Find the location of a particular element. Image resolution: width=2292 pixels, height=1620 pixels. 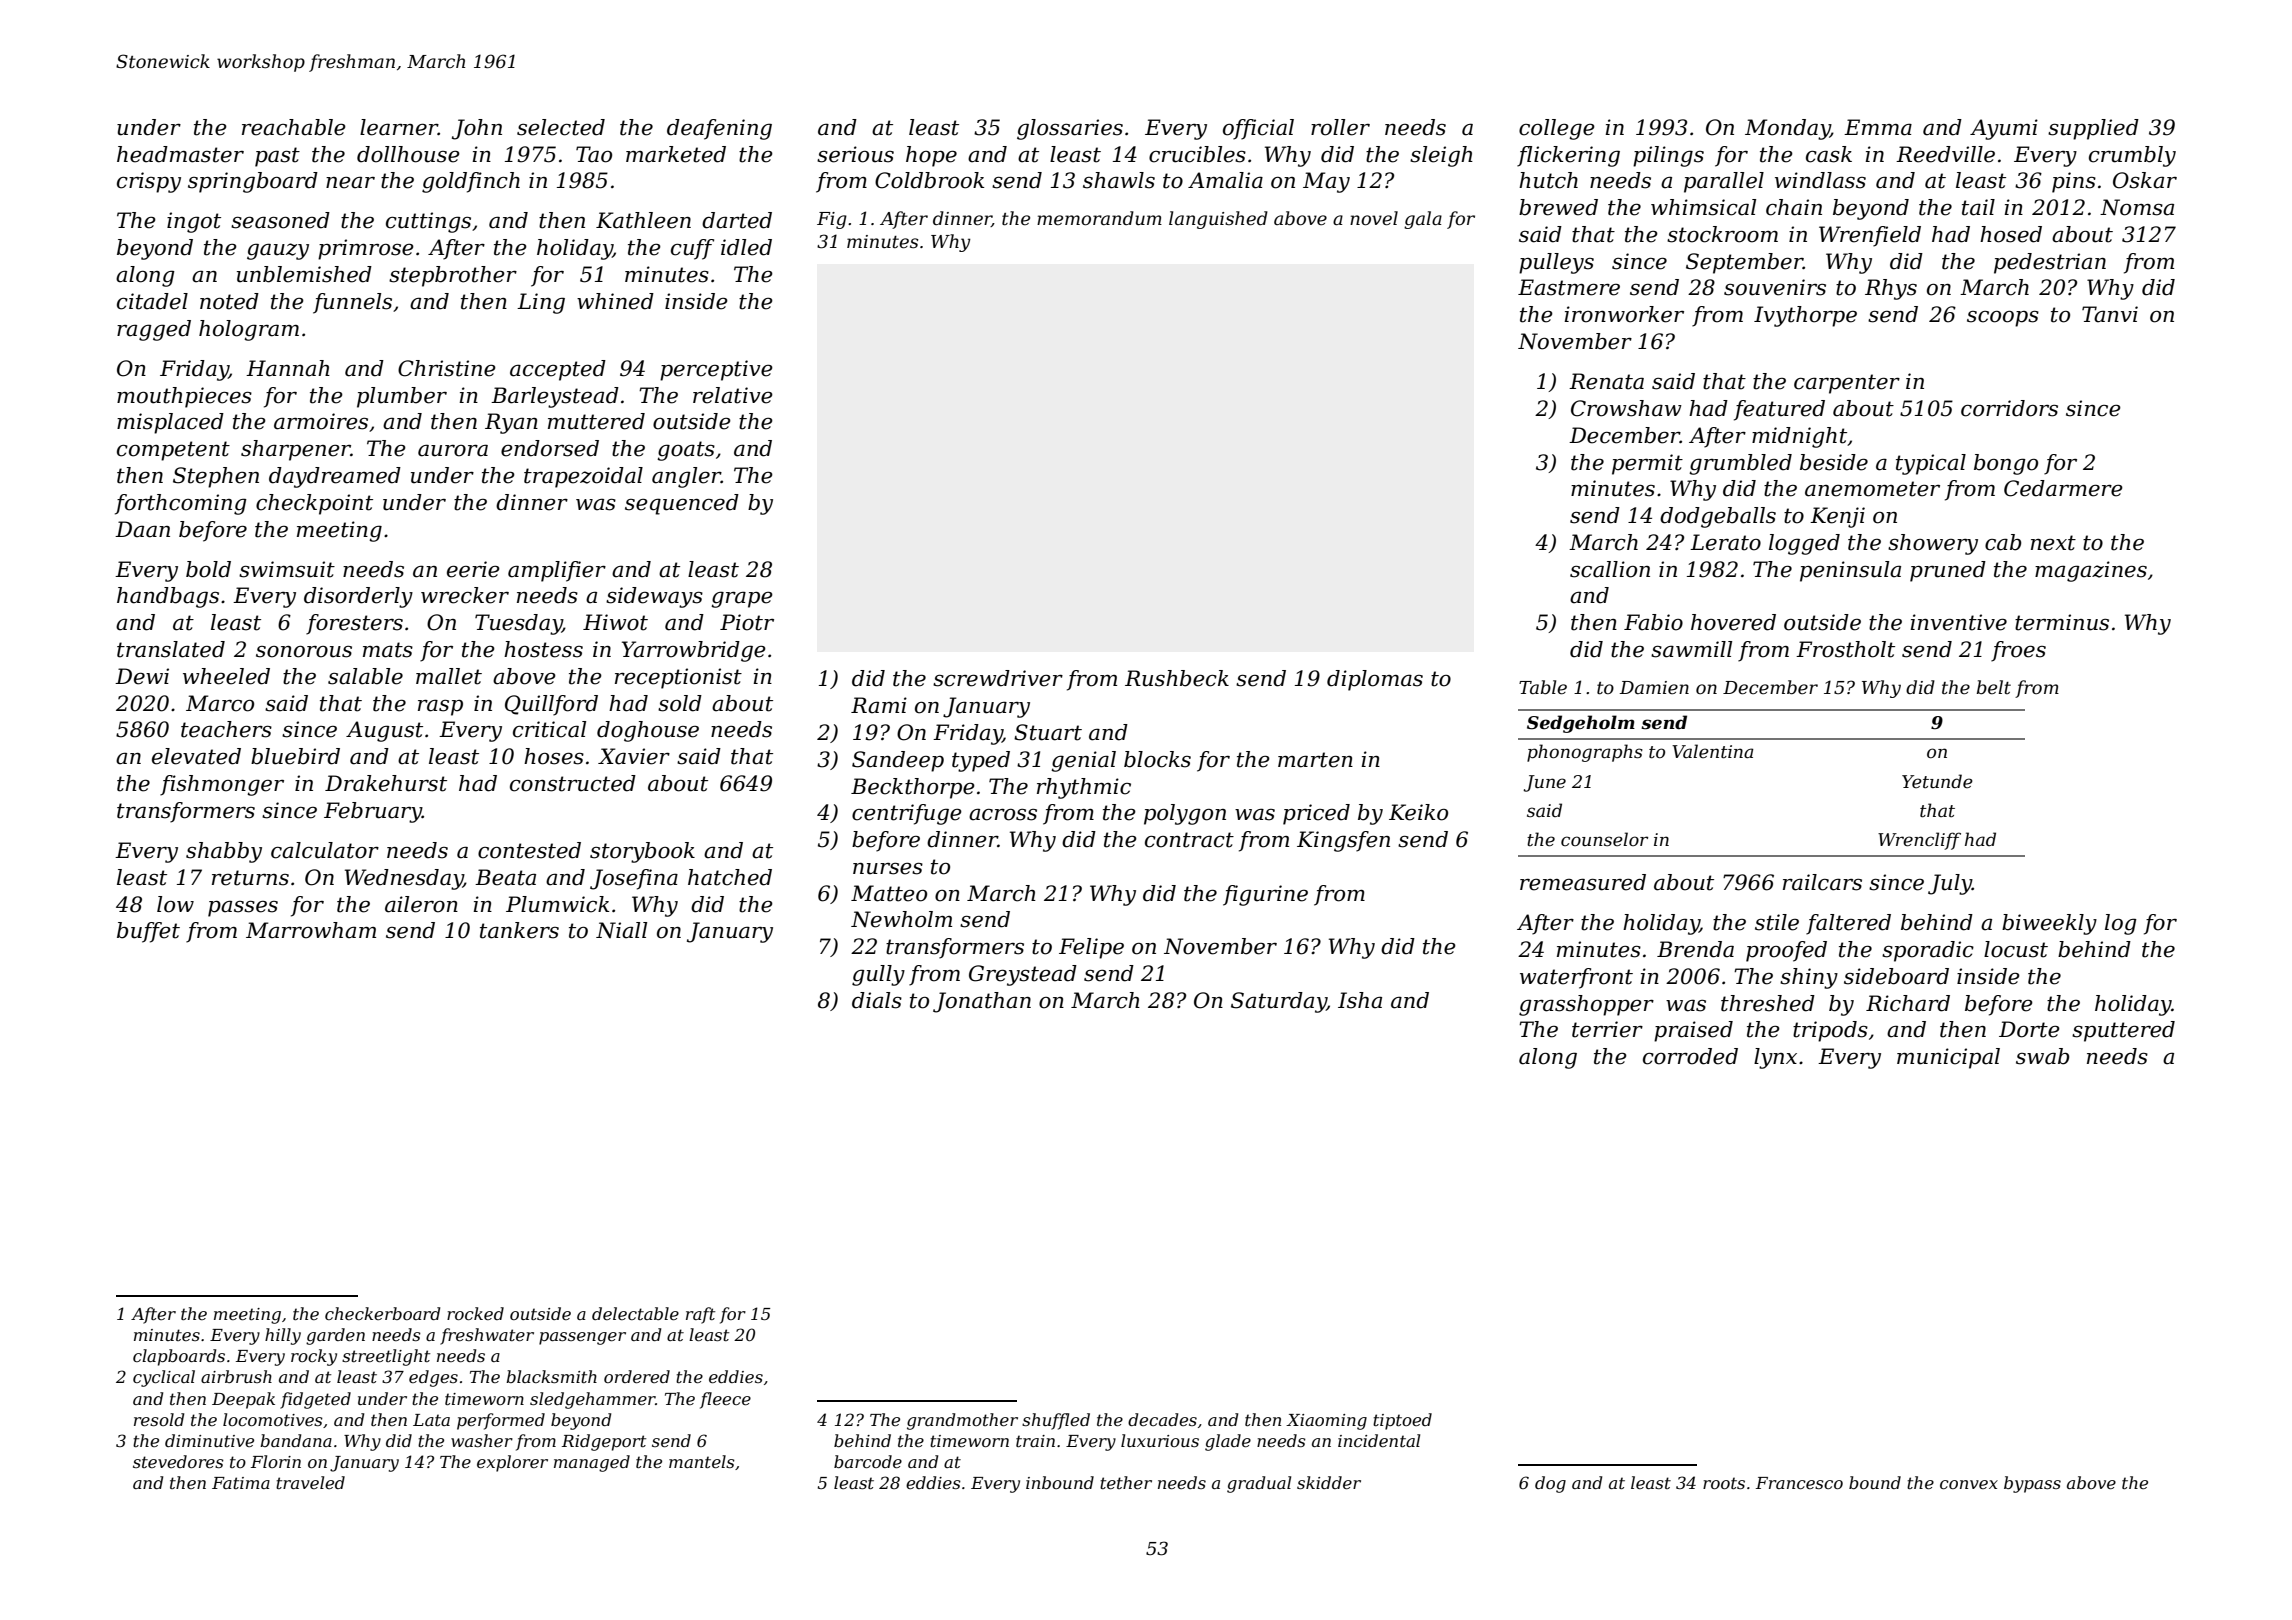

accepted is located at coordinates (558, 370).
